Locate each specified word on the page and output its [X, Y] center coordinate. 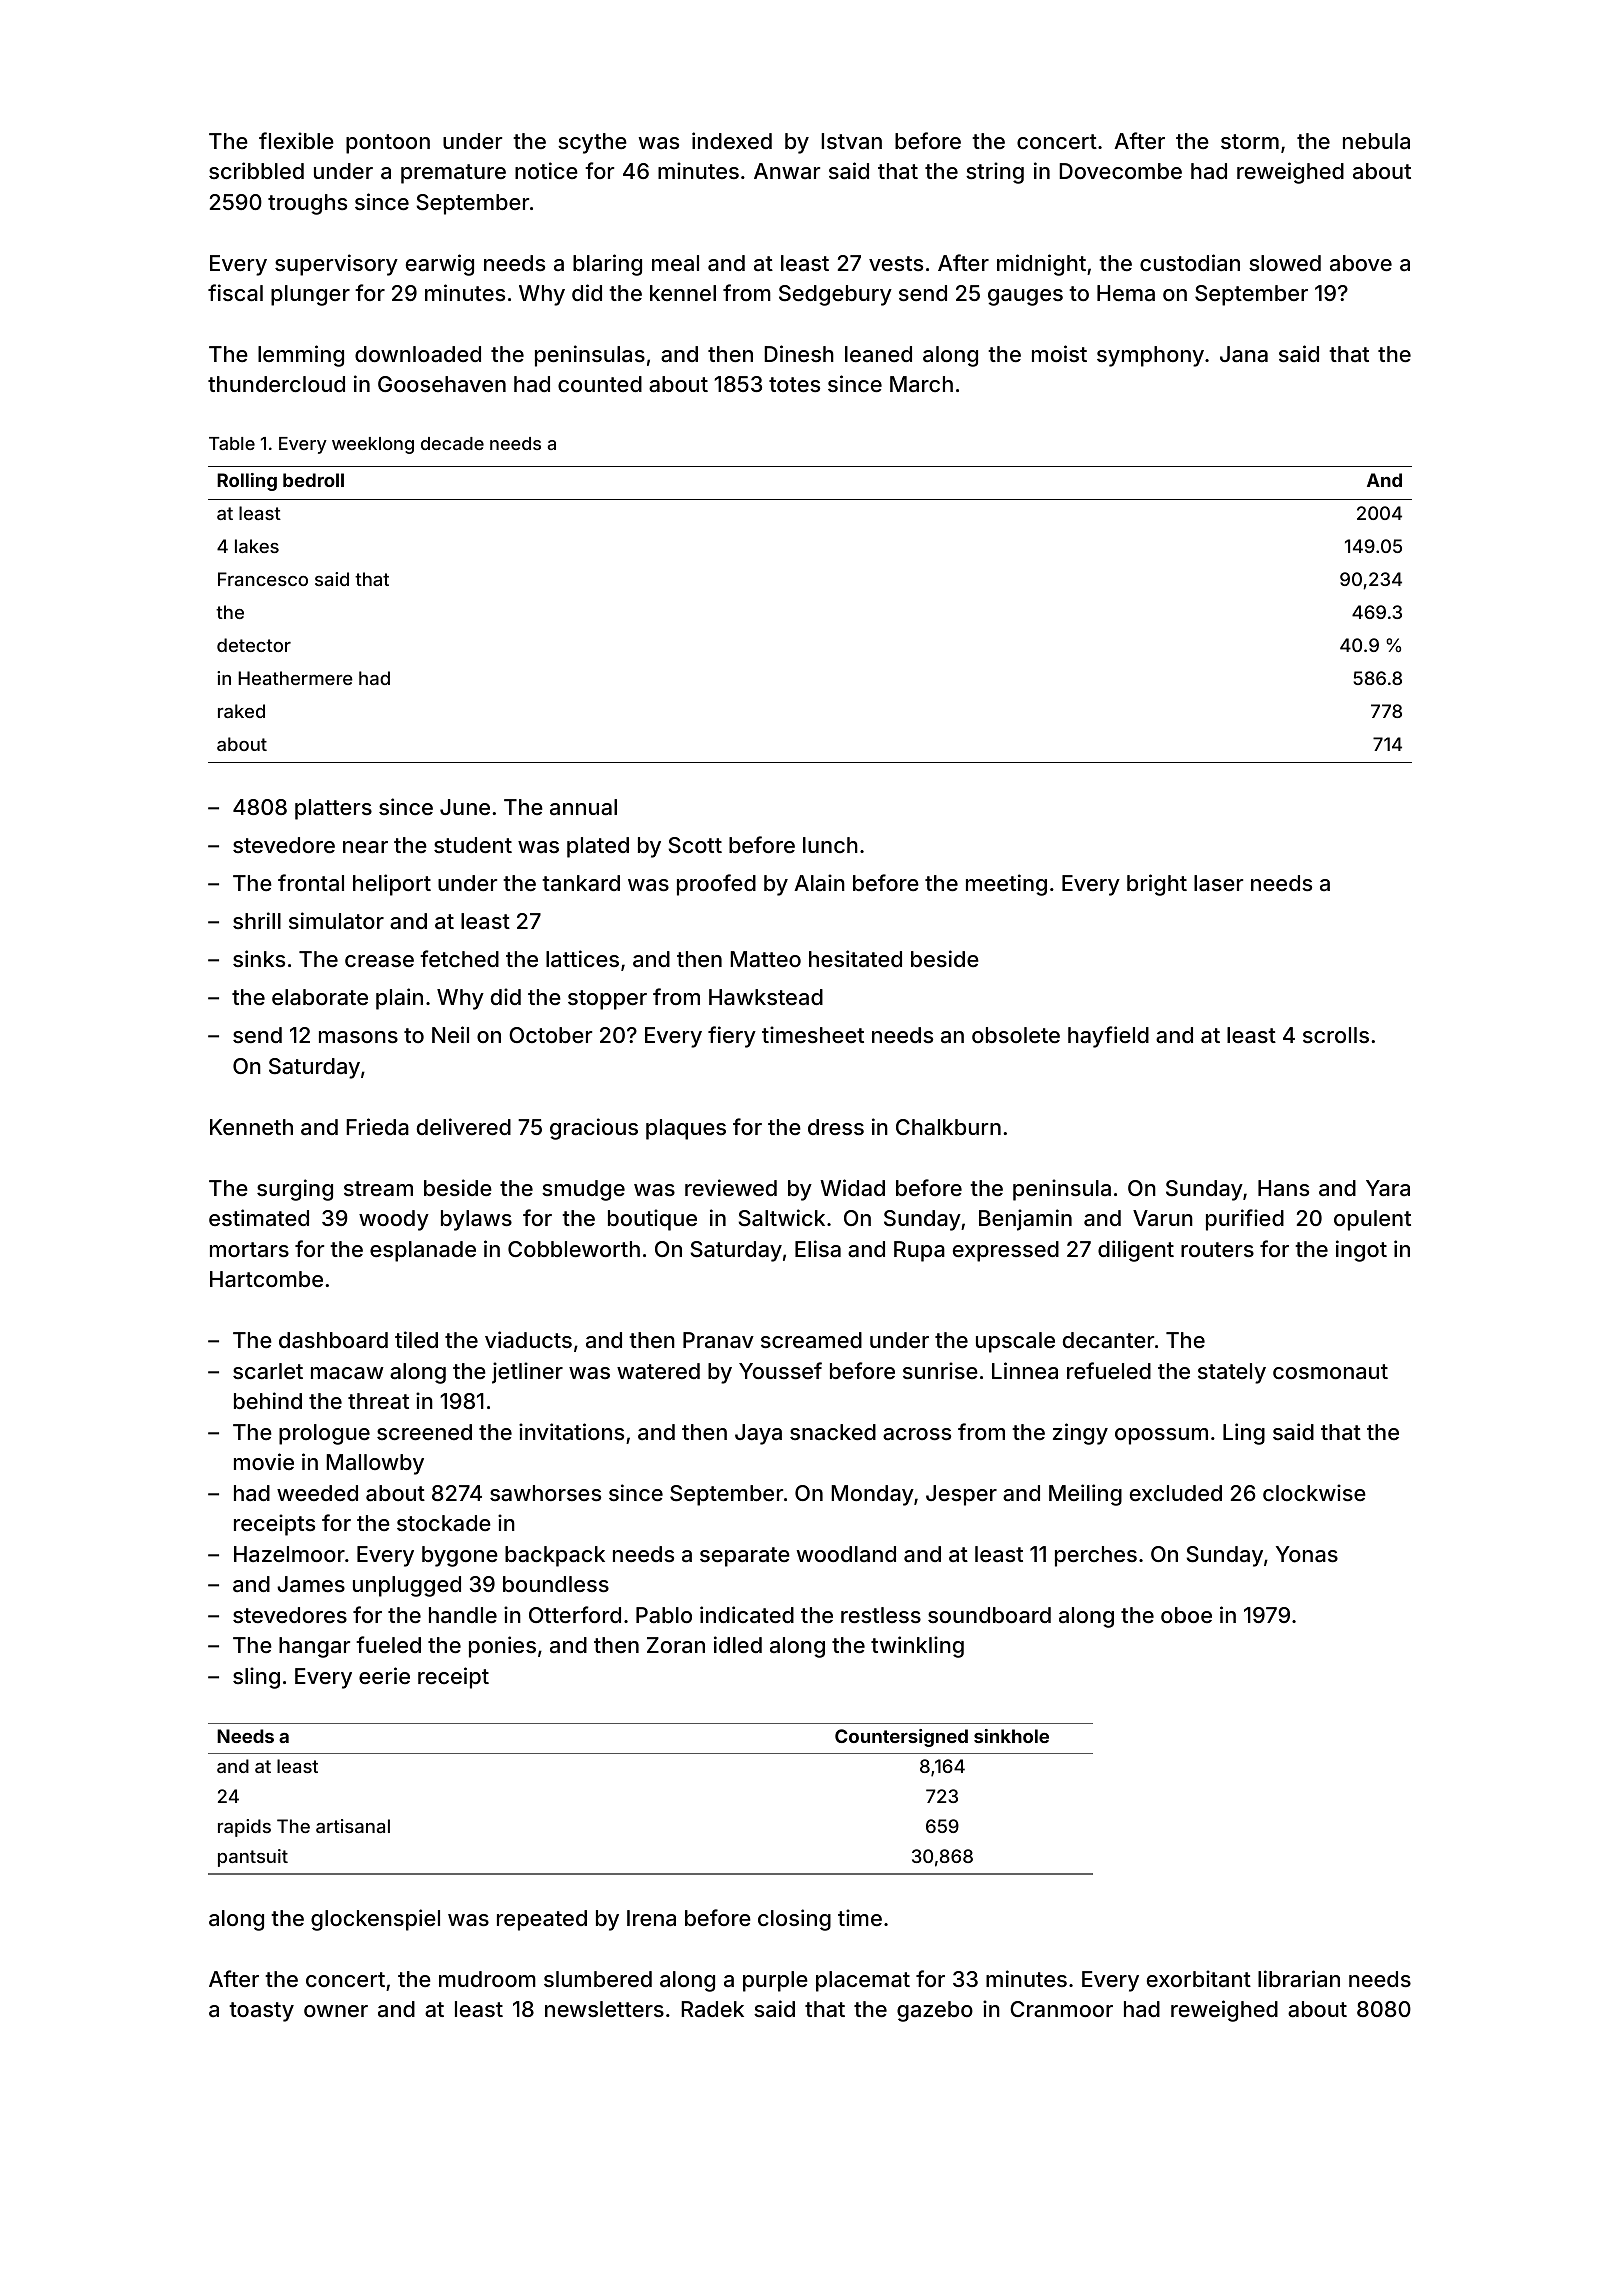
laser [1218, 883]
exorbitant [1199, 1978]
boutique [652, 1220]
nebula [1376, 141]
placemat [863, 1981]
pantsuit [253, 1858]
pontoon [388, 144]
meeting [1006, 885]
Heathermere [295, 678]
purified [1245, 1220]
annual [583, 807]
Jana [1244, 354]
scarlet [268, 1371]
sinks [259, 958]
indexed [732, 140]
